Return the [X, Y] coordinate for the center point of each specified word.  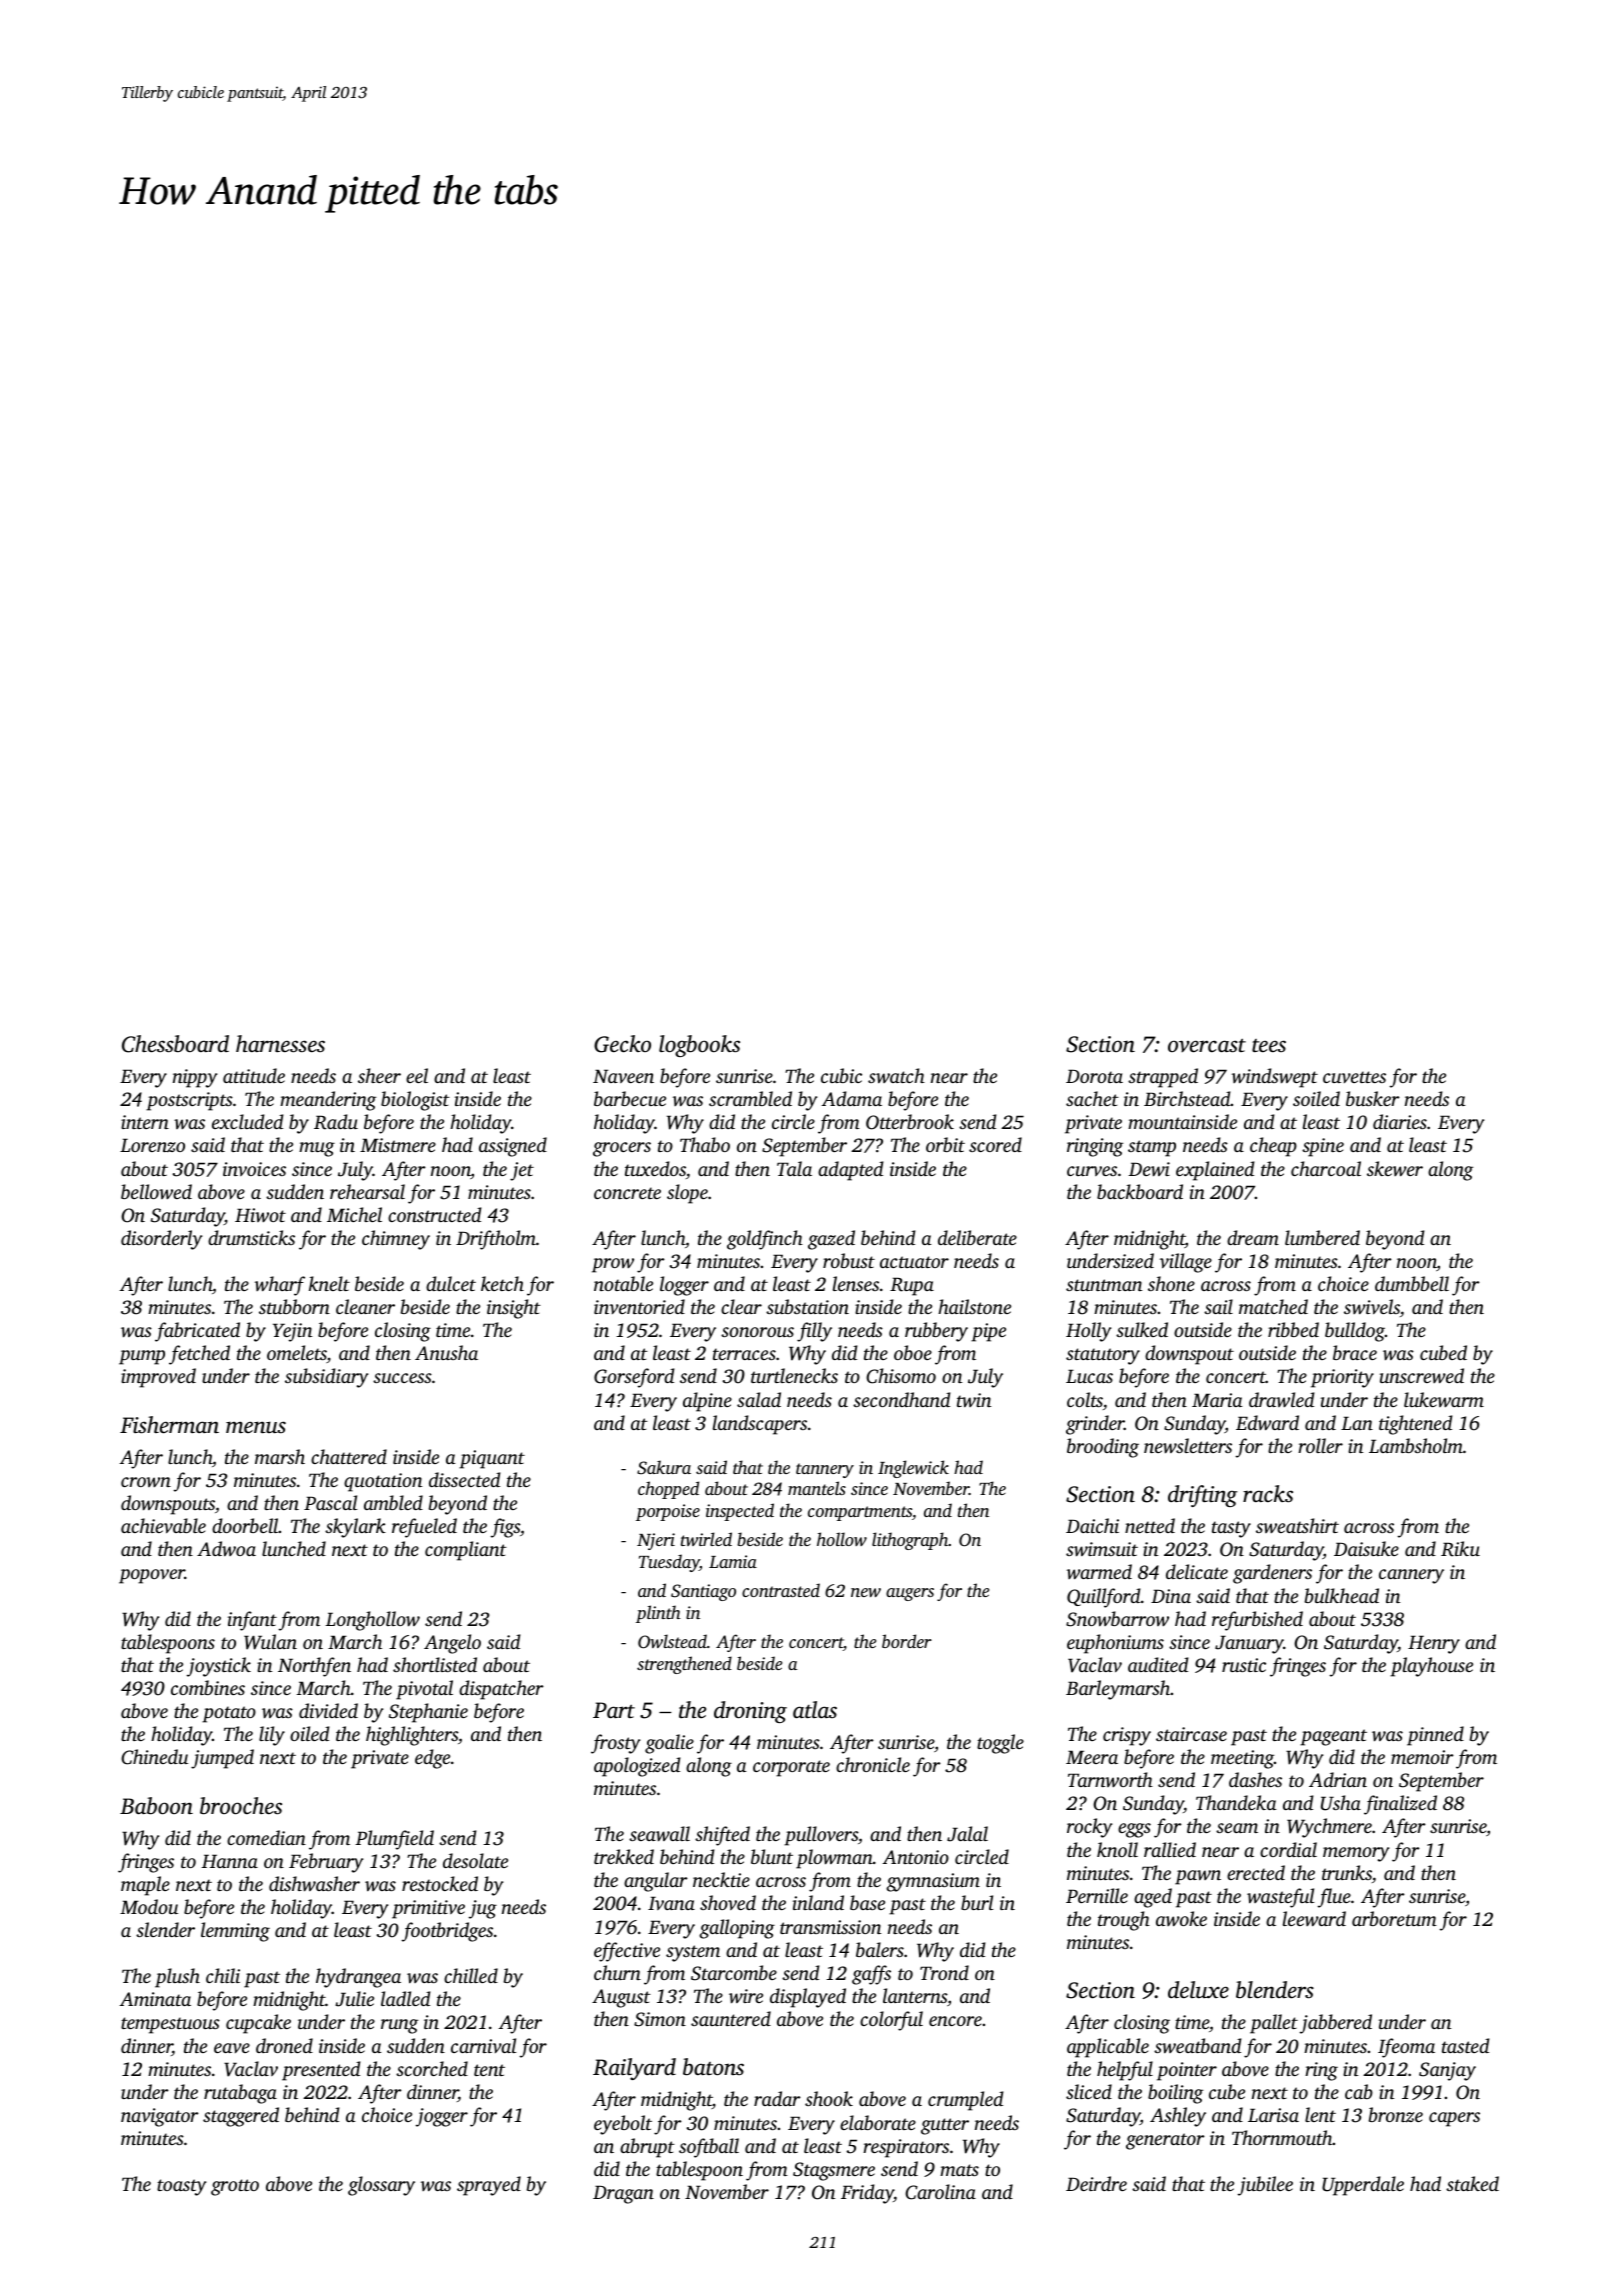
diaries [1400, 1121]
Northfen [314, 1667]
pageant [1333, 1737]
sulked [1142, 1329]
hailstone [974, 1306]
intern [145, 1122]
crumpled [966, 2101]
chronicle [873, 1764]
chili [223, 1975]
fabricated [197, 1332]
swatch [896, 1076]
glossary [381, 2186]
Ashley [1178, 2117]
